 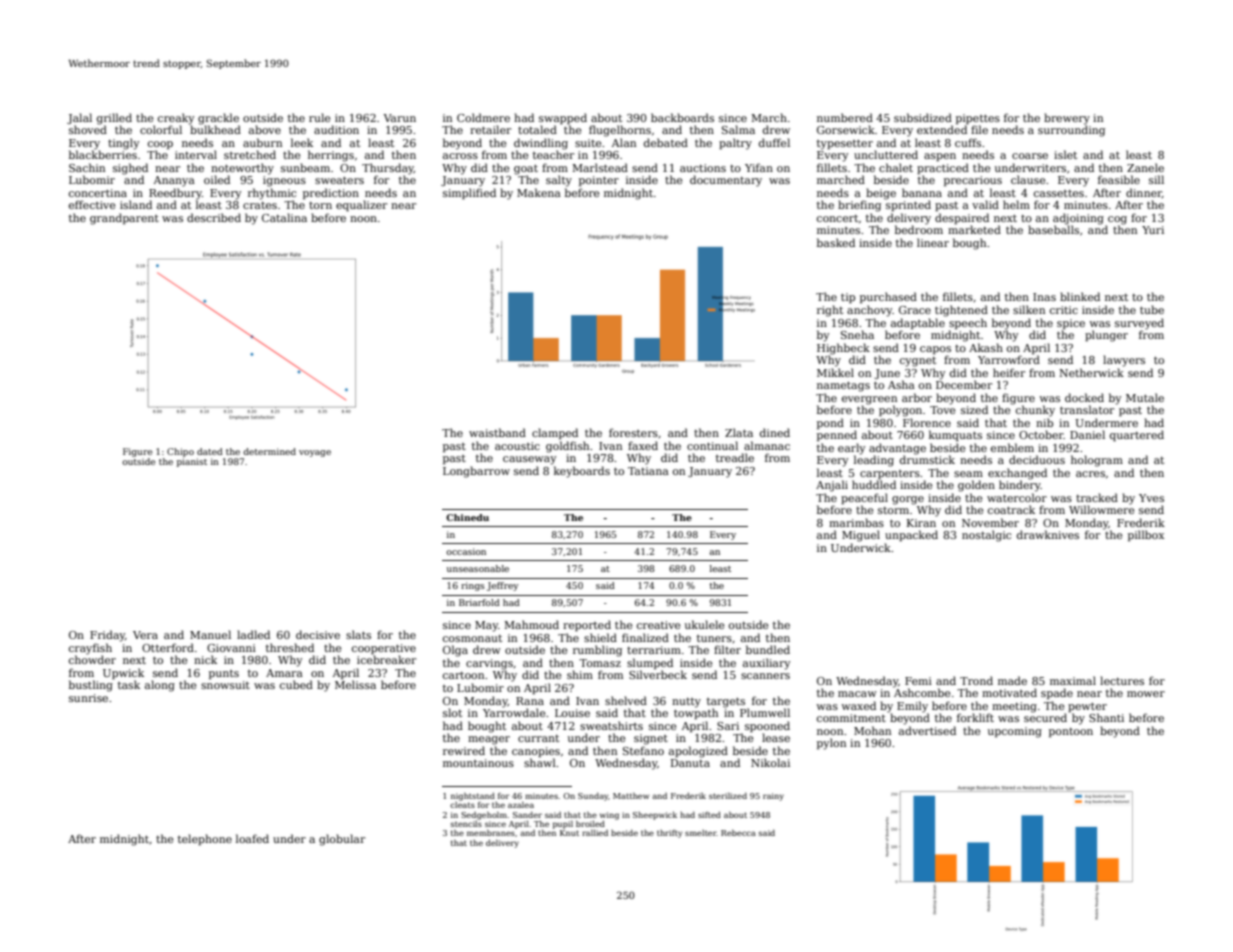 I want to click on anchovy, so click(x=870, y=311).
